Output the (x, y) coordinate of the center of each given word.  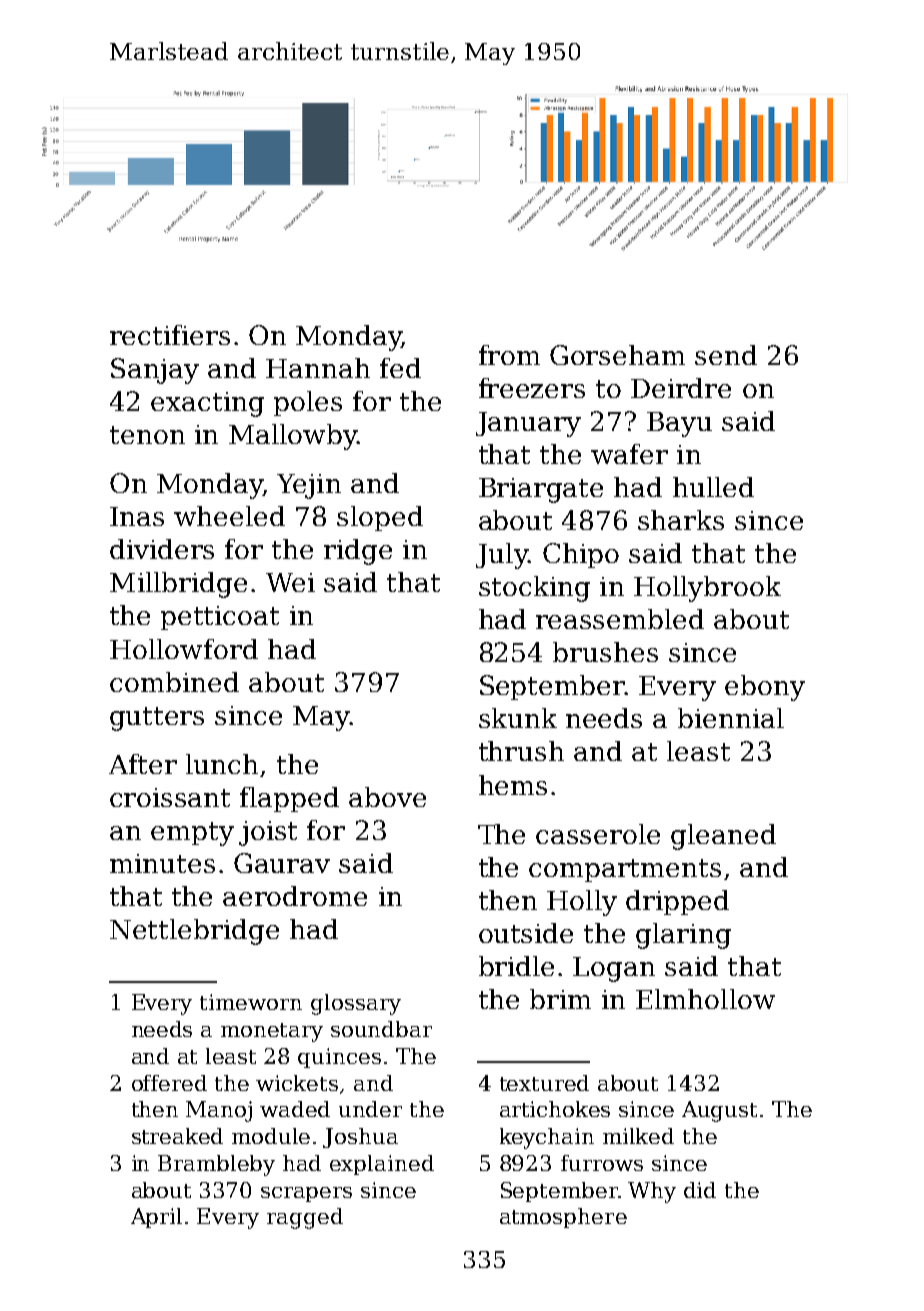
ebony (765, 688)
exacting (207, 404)
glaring (683, 936)
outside (526, 933)
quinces (339, 1058)
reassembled (620, 619)
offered (169, 1083)
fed (400, 368)
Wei (290, 582)
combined (174, 682)
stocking (534, 589)
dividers (162, 549)
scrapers (306, 1194)
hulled (713, 487)
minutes (162, 863)
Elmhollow (705, 999)
